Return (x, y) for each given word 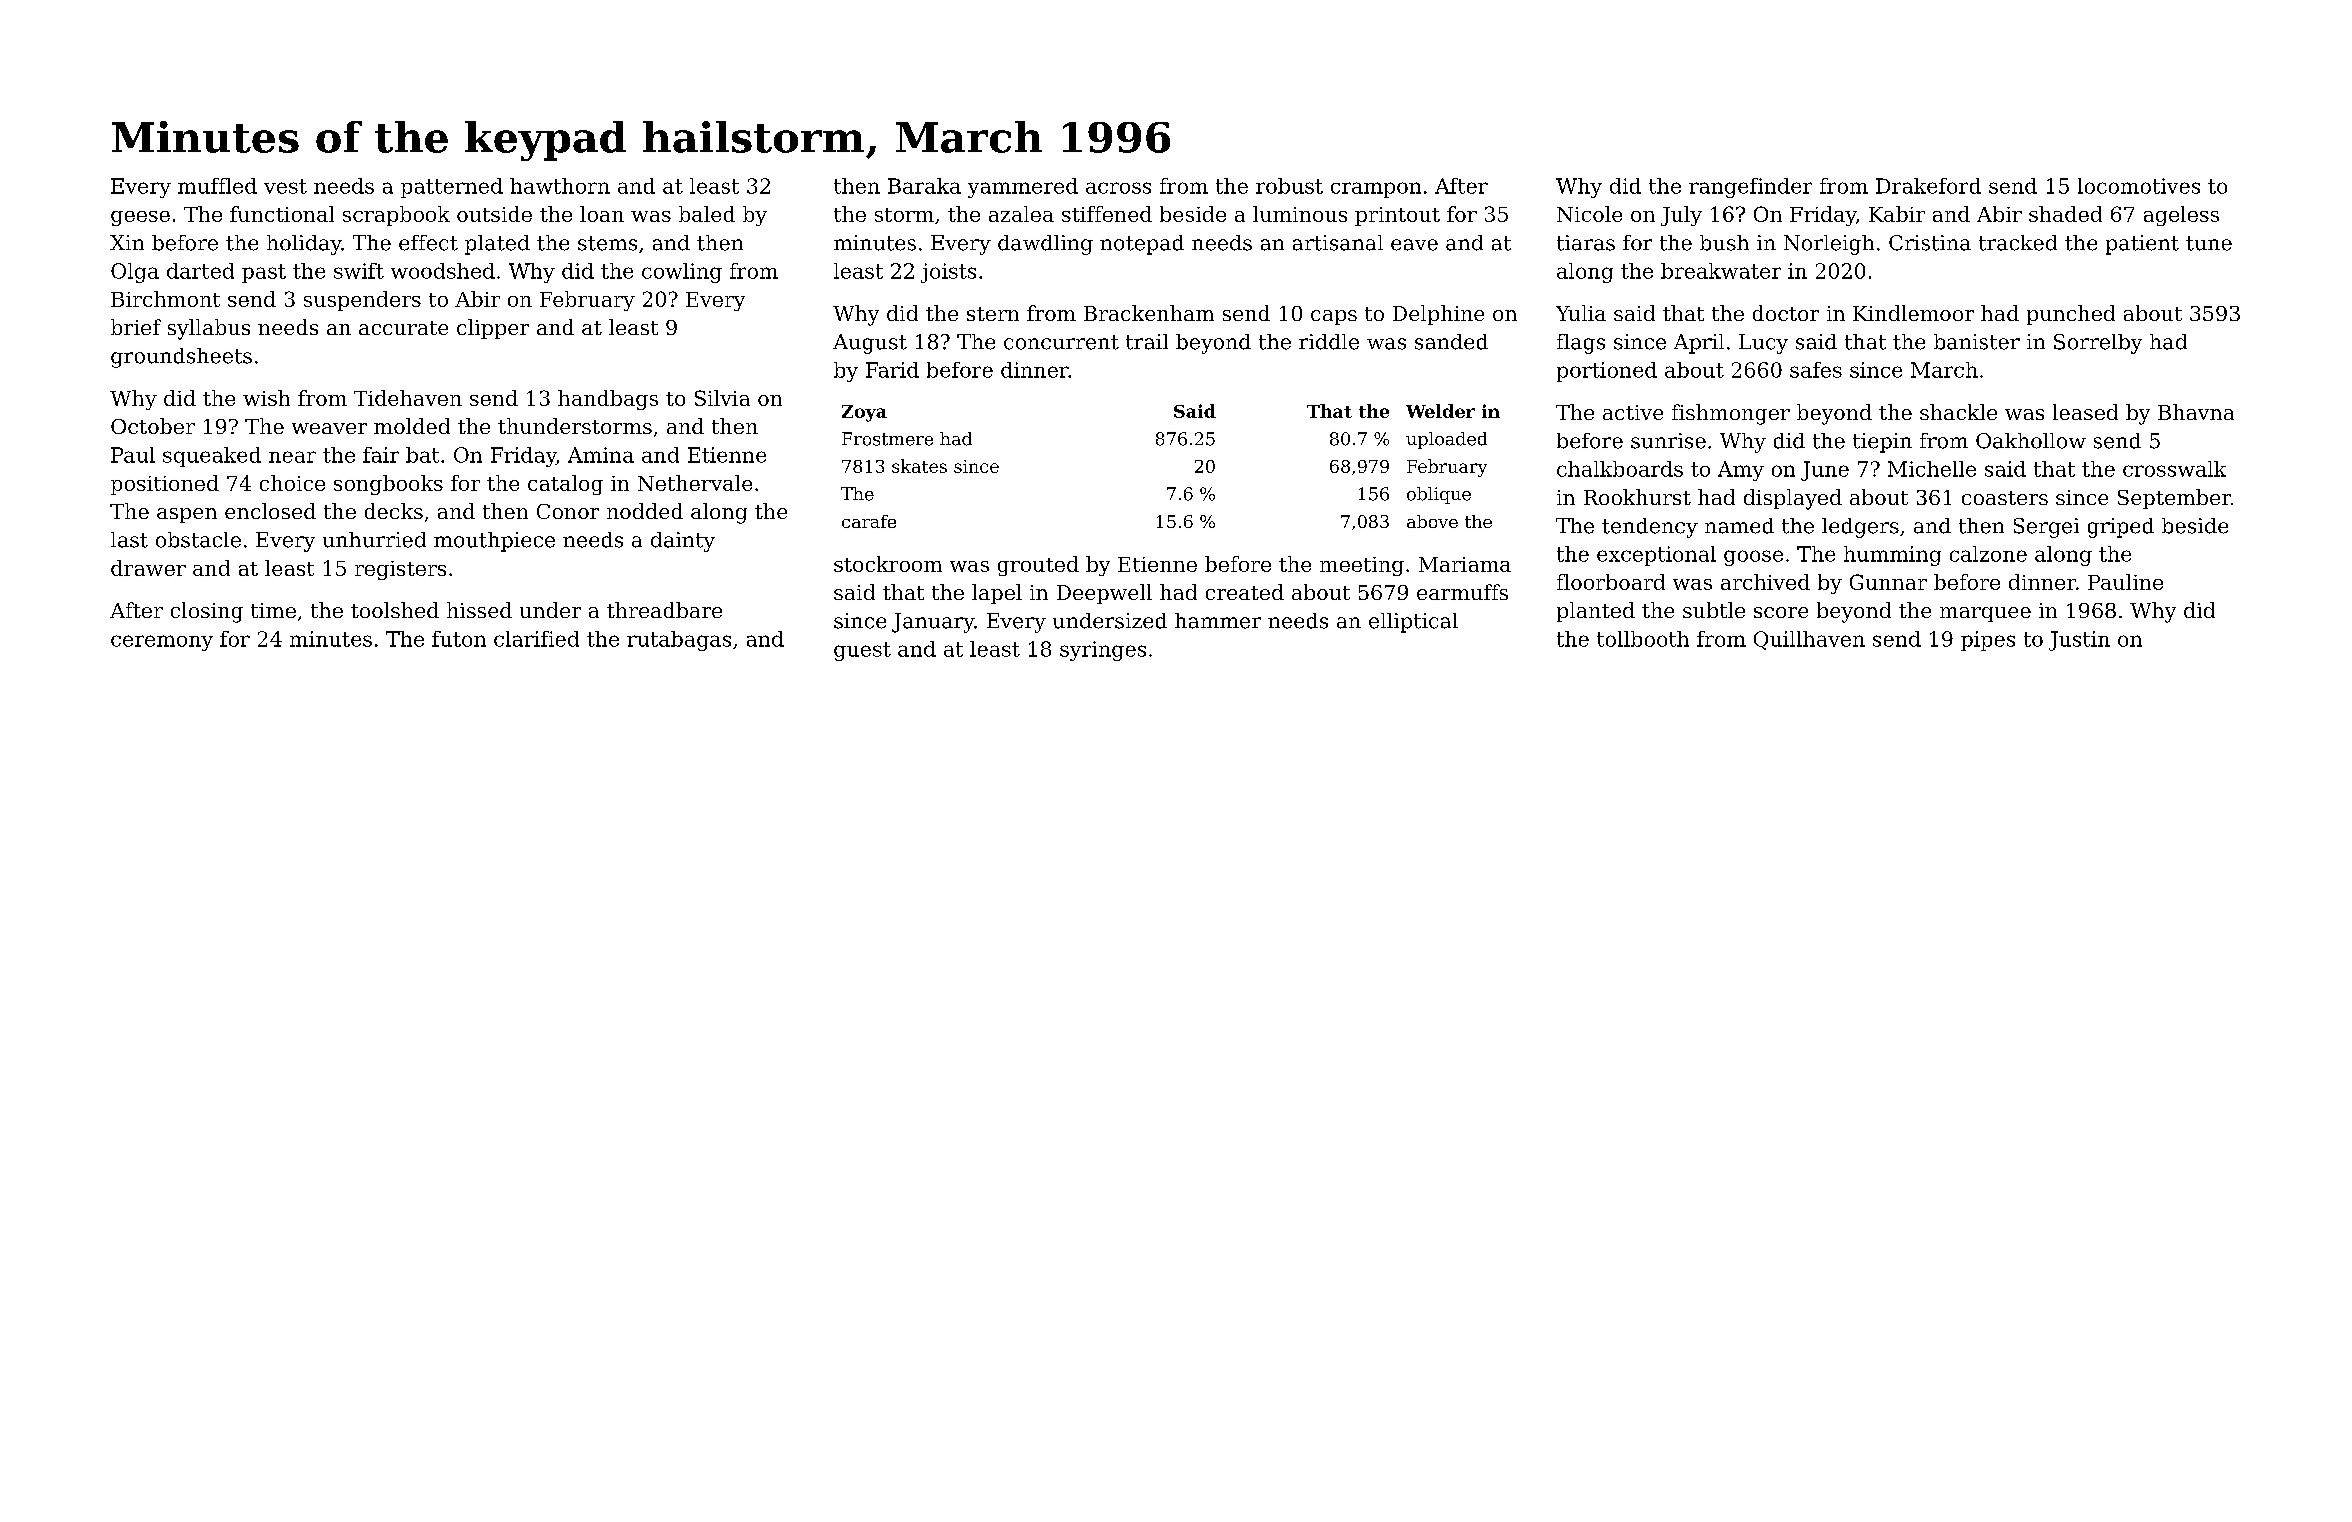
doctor (1786, 313)
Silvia (722, 398)
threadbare (664, 610)
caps (1334, 317)
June (1825, 471)
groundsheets (181, 358)
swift (359, 271)
